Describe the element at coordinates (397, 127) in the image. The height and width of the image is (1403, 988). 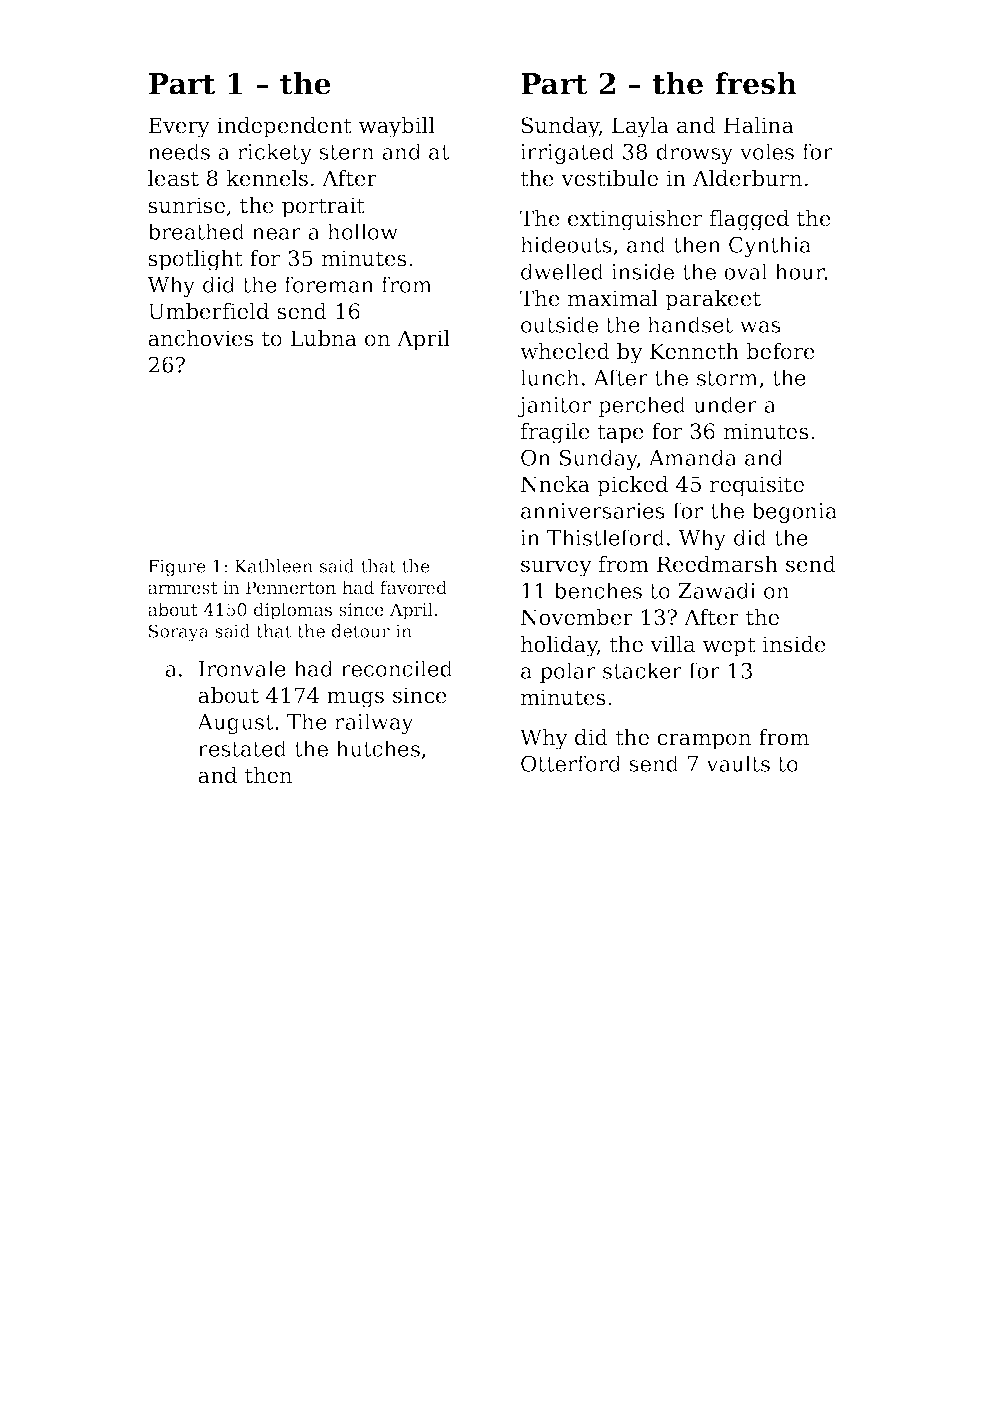
I see `waybill` at that location.
